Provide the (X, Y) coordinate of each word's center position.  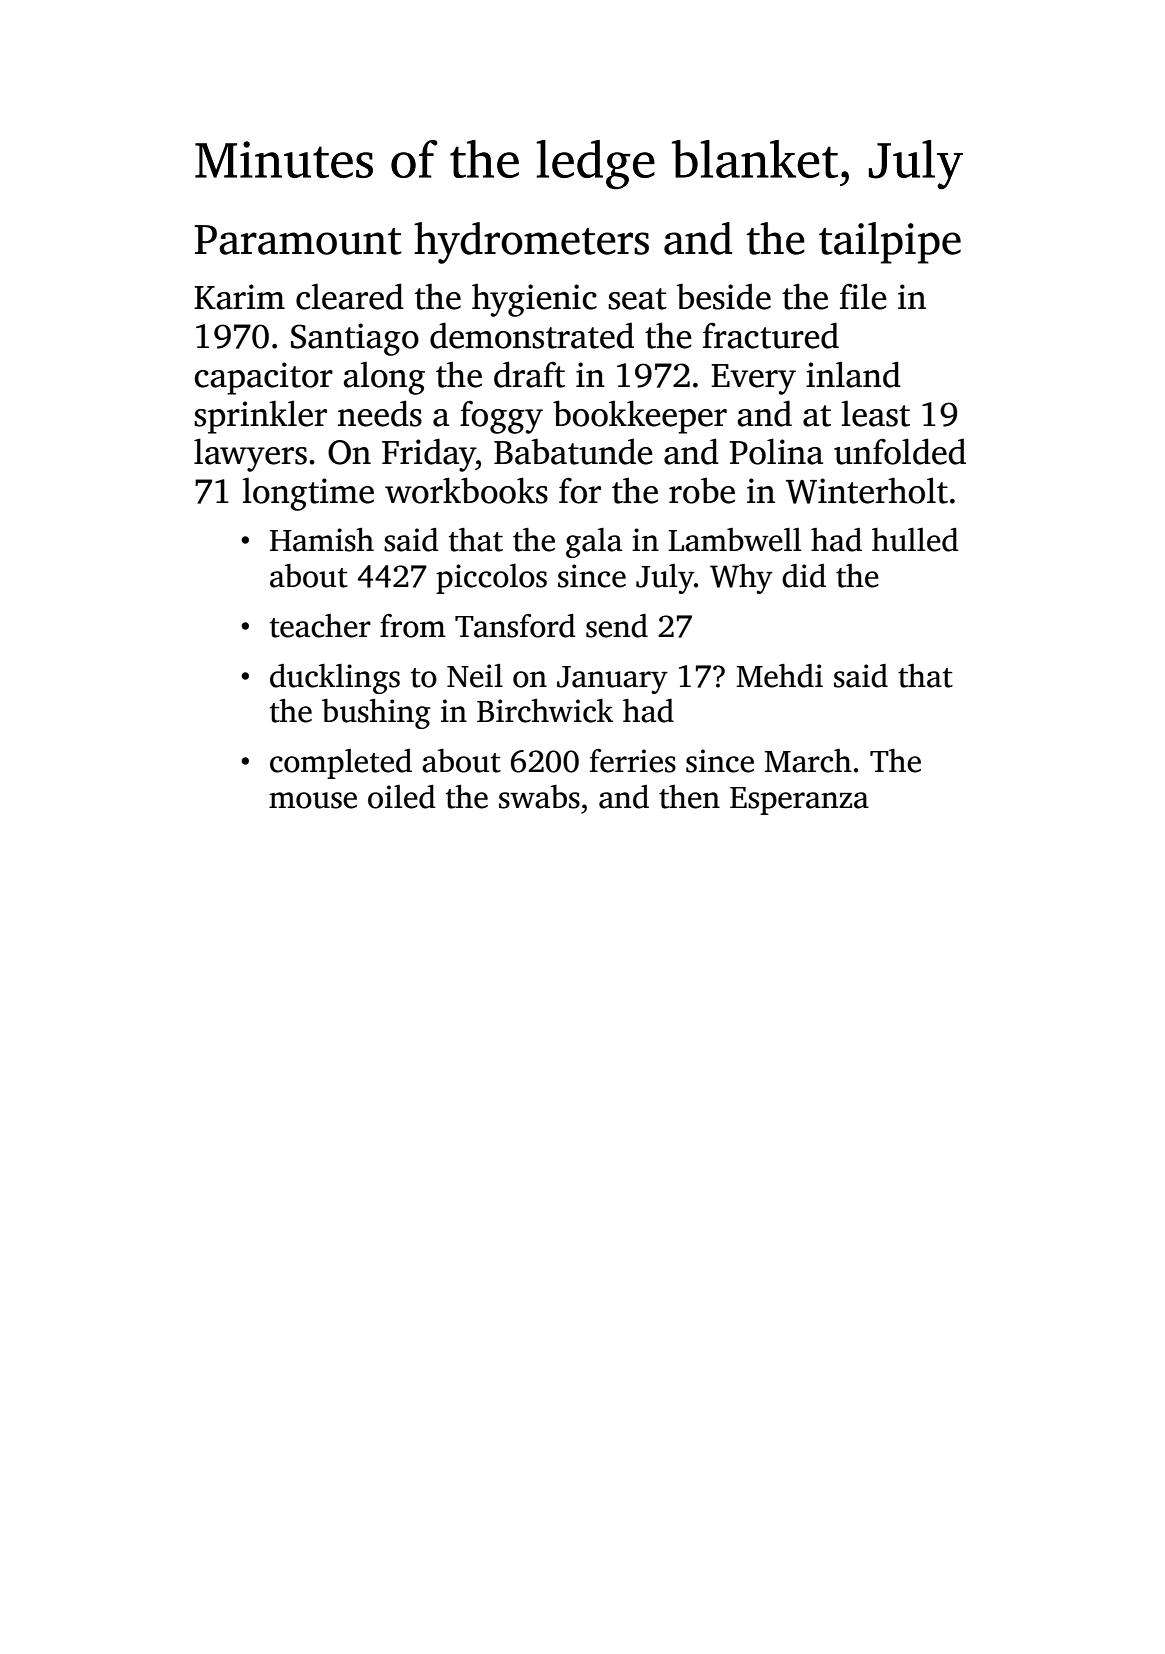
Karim (239, 297)
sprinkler (260, 417)
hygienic (534, 300)
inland (853, 374)
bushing (376, 714)
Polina (776, 451)
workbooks (466, 490)
